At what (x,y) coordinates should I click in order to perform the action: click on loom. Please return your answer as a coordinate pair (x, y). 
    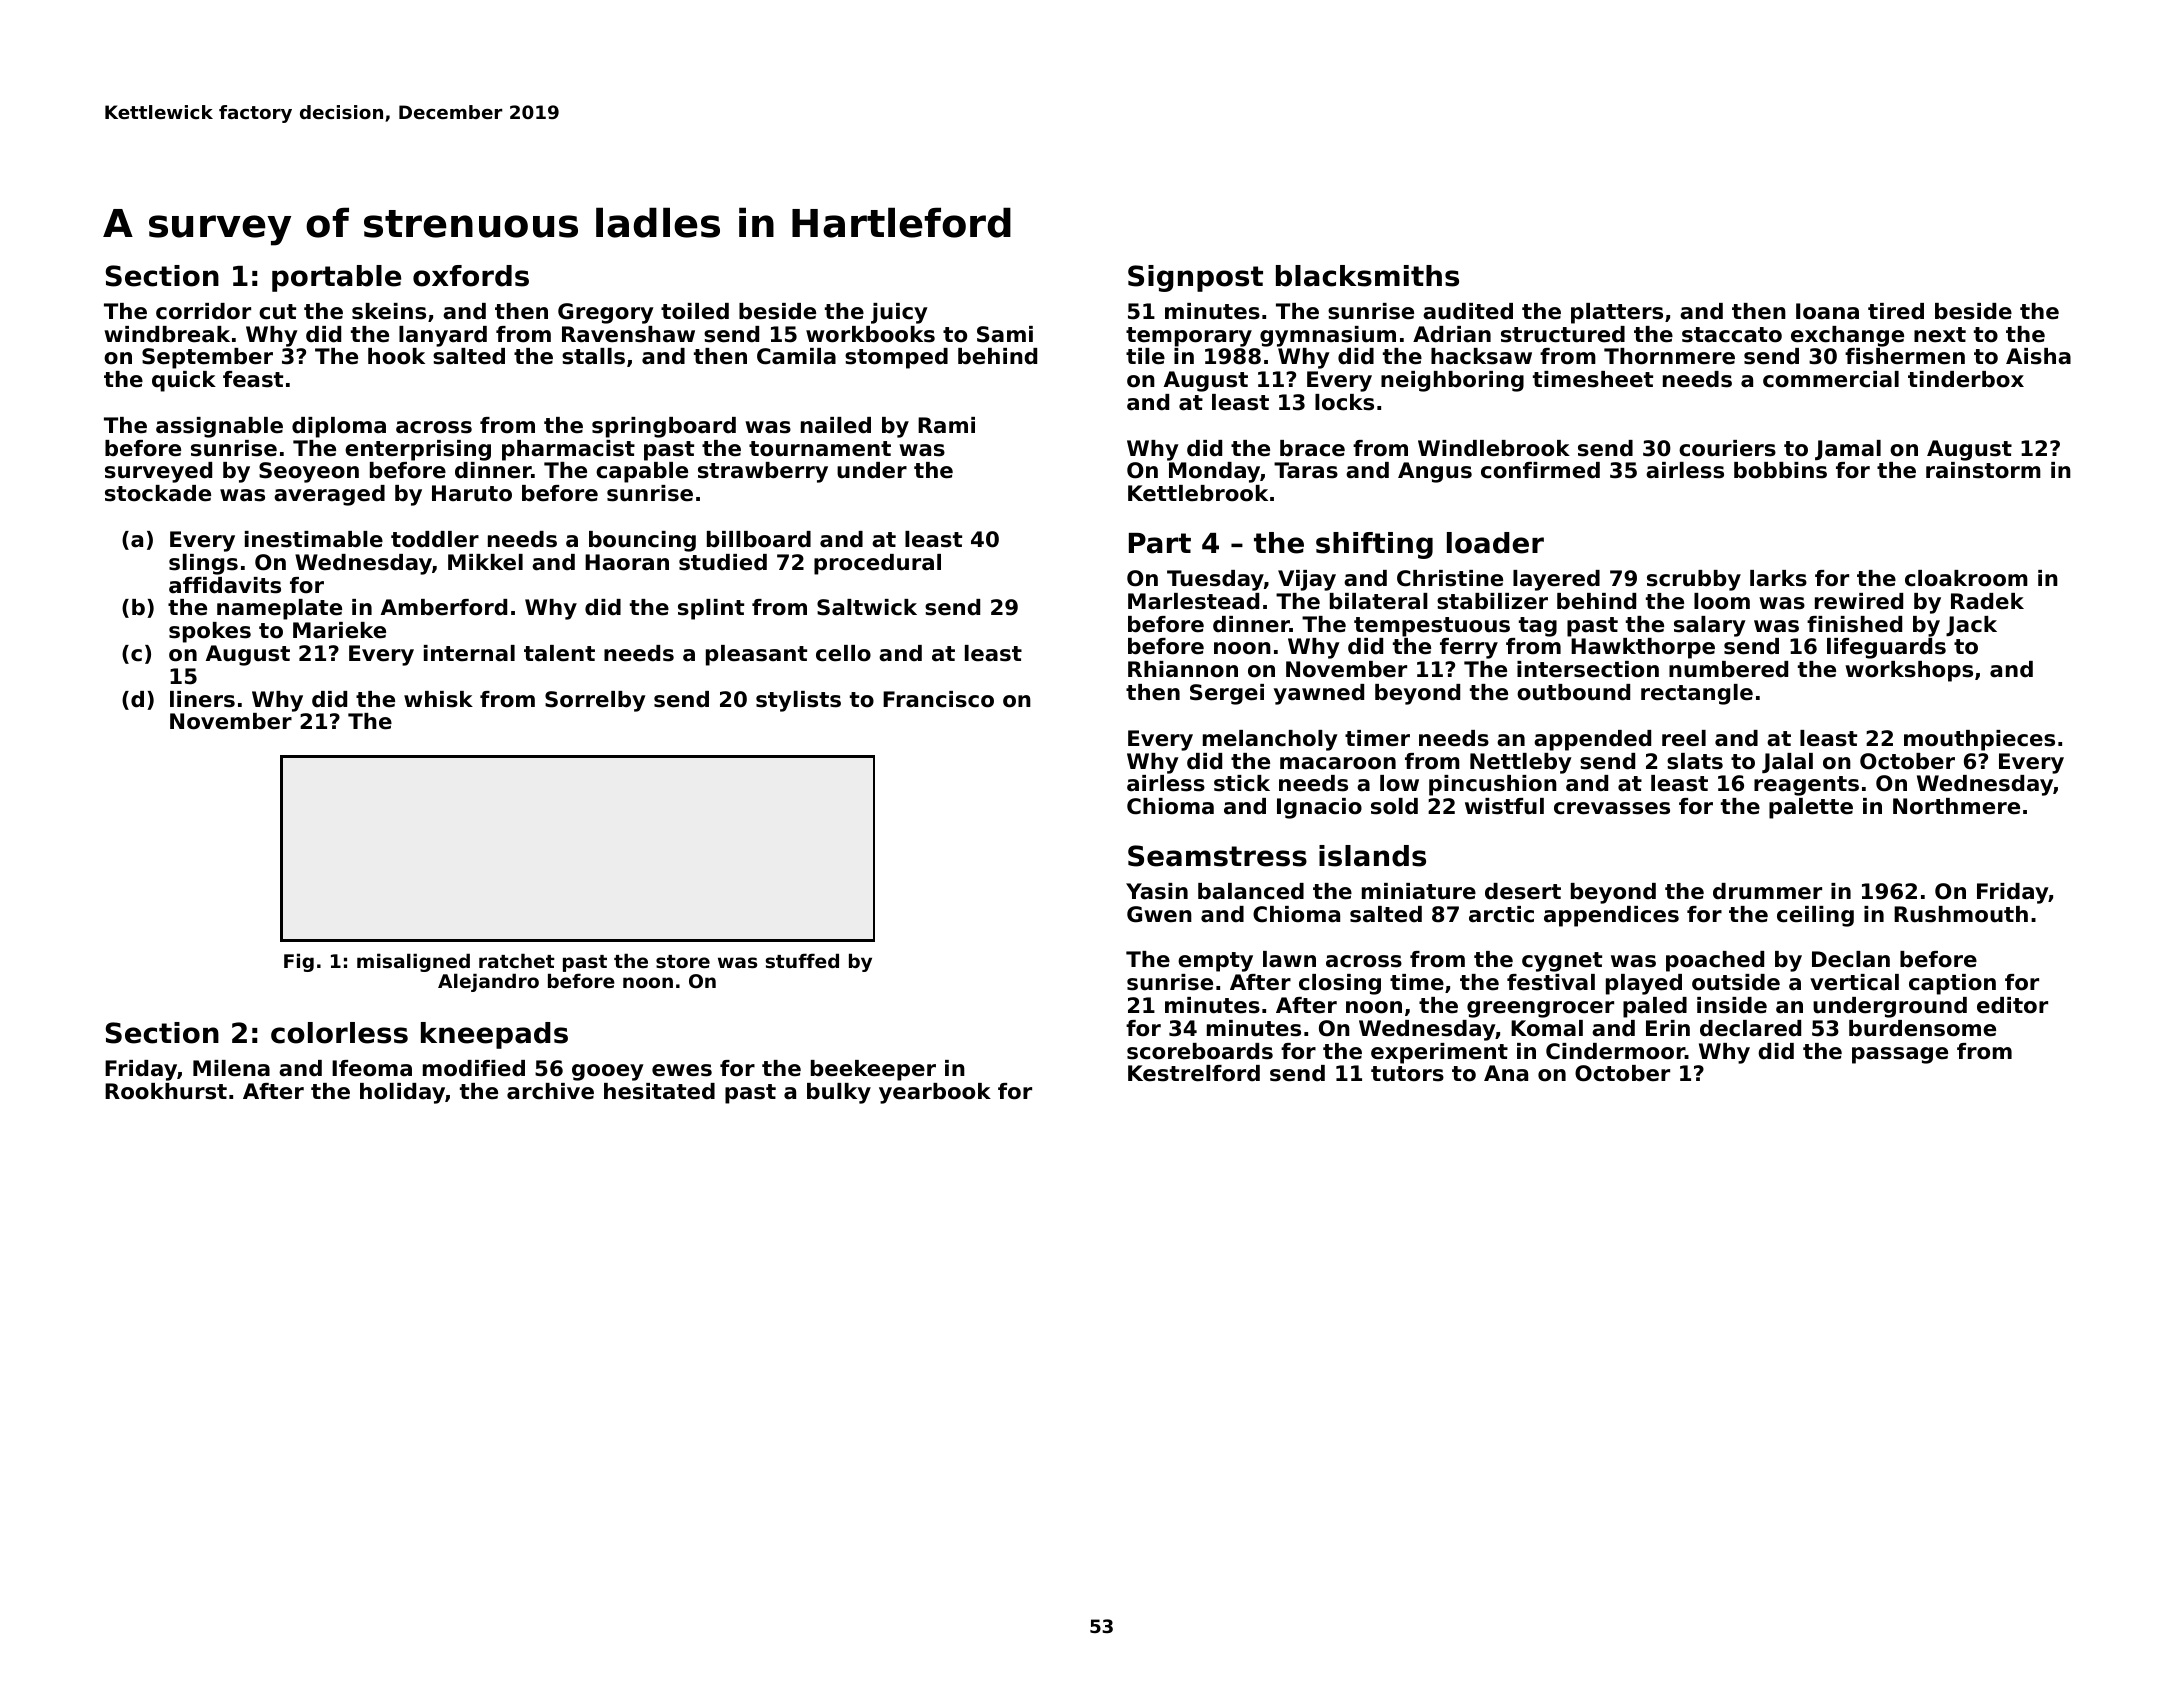
    Looking at the image, I should click on (1722, 601).
